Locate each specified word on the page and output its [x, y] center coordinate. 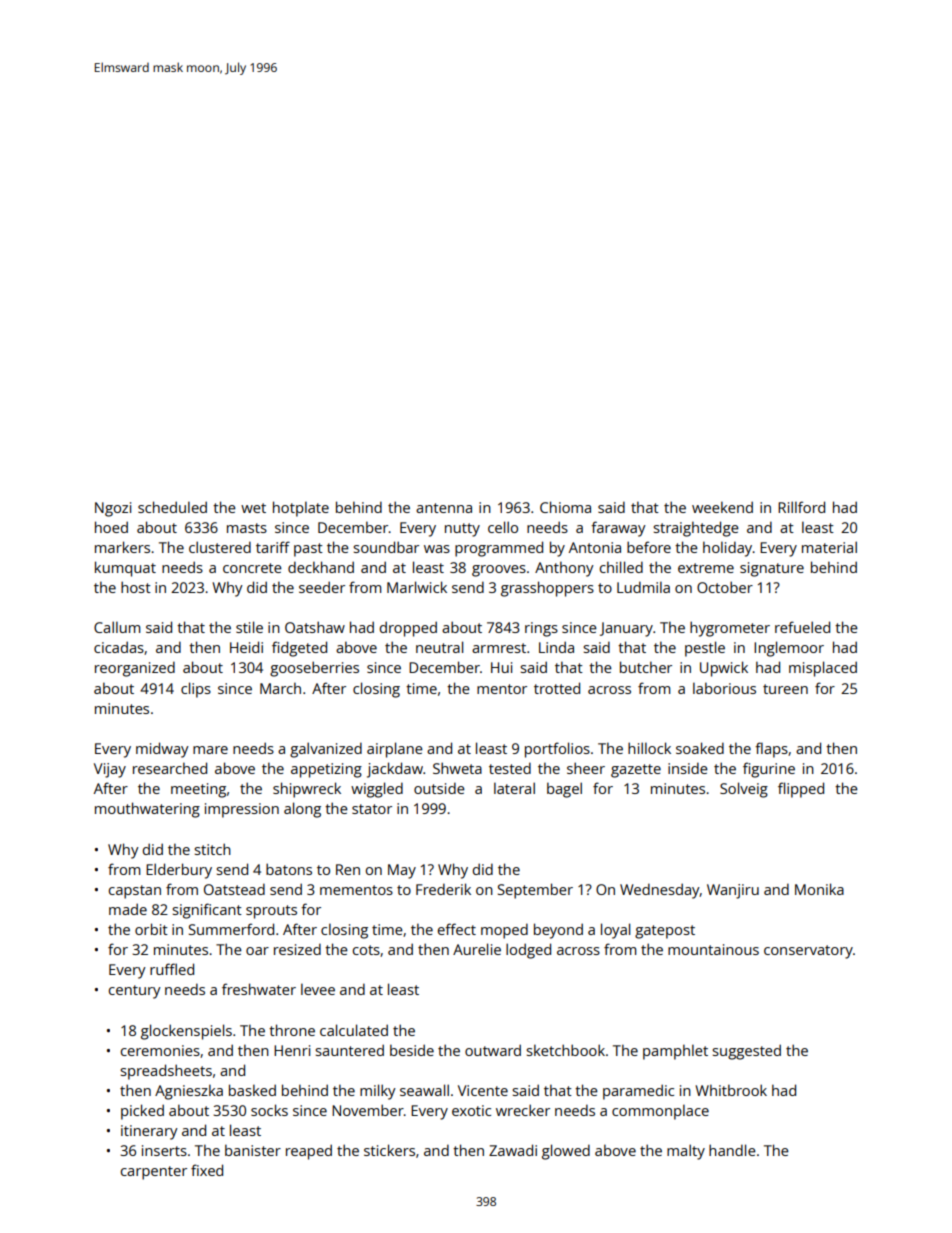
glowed [566, 1152]
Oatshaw [315, 627]
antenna [444, 508]
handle [732, 1150]
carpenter [154, 1173]
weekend [722, 507]
